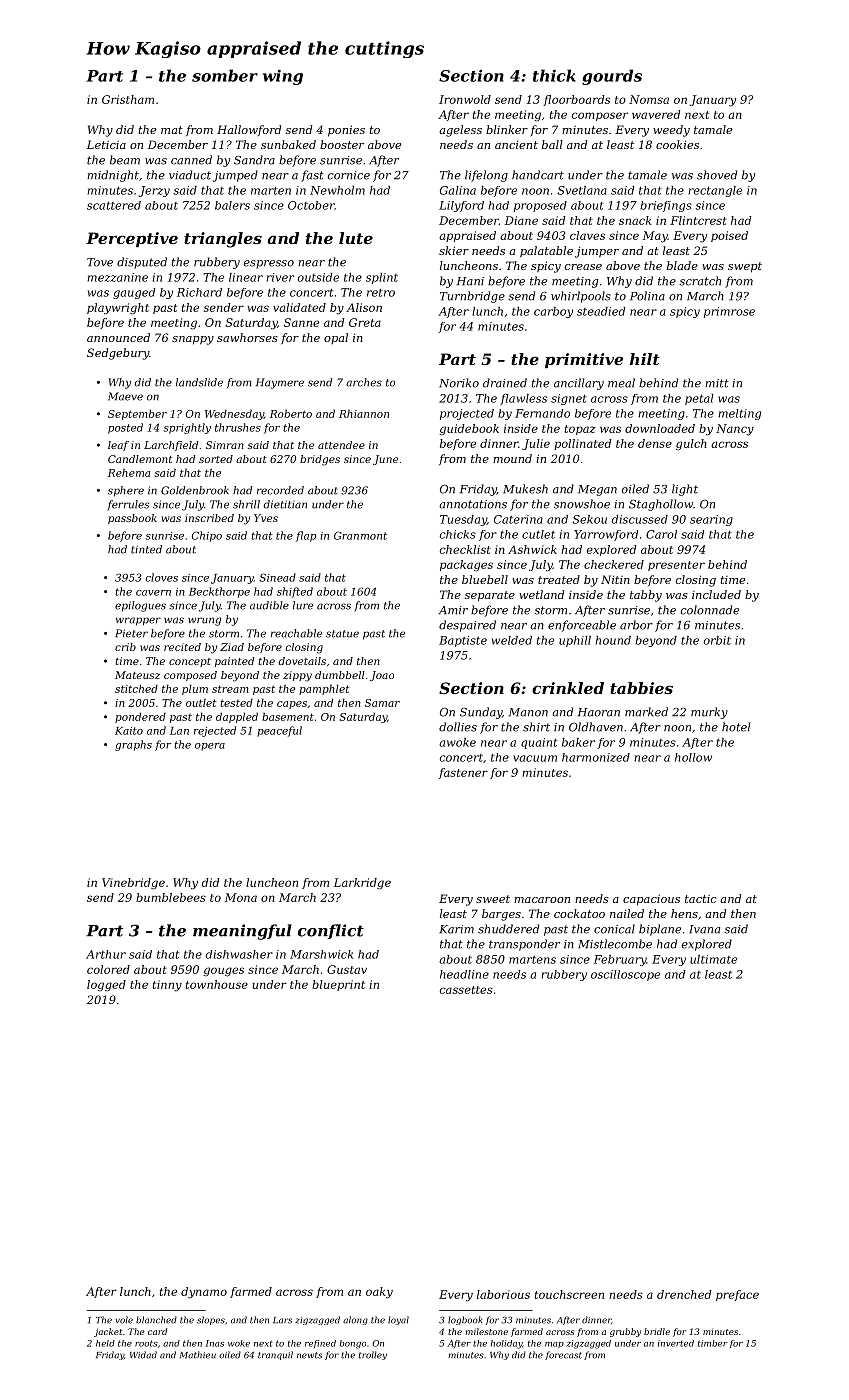 Image resolution: width=849 pixels, height=1400 pixels. What do you see at coordinates (133, 745) in the page?
I see `graphs` at bounding box center [133, 745].
